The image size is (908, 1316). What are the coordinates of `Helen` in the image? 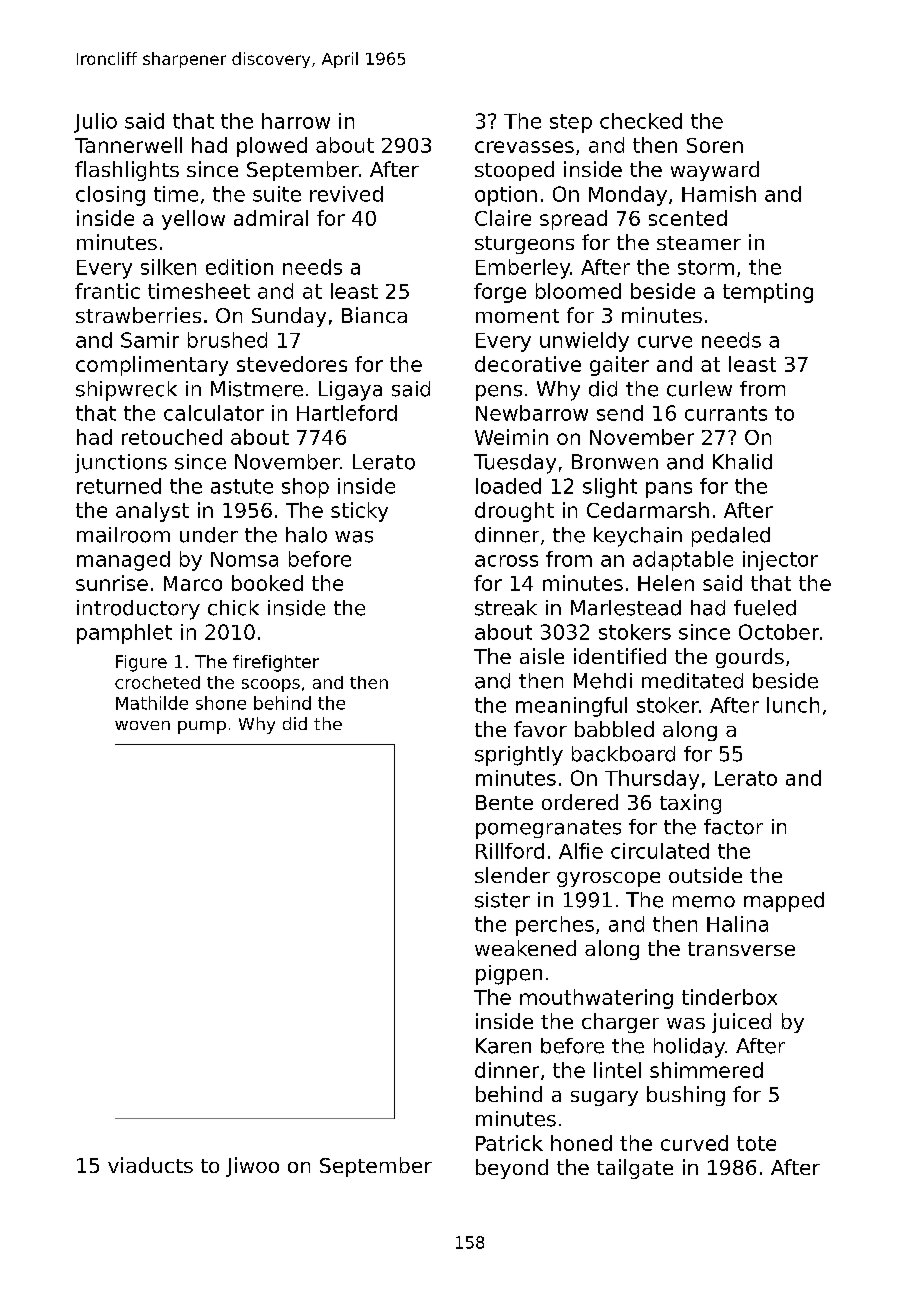 It's located at (666, 583).
